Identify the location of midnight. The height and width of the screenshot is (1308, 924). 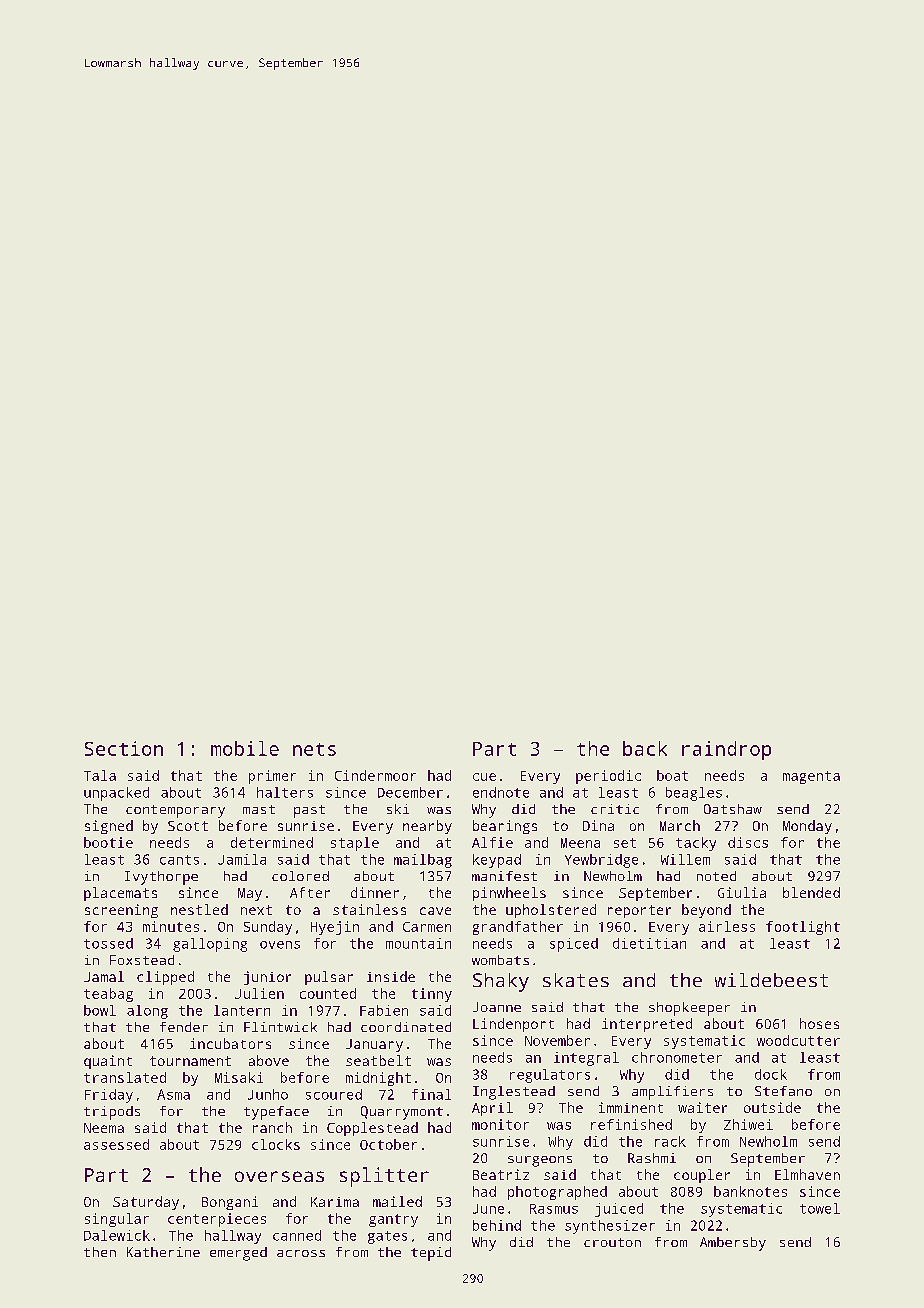
(378, 1079).
